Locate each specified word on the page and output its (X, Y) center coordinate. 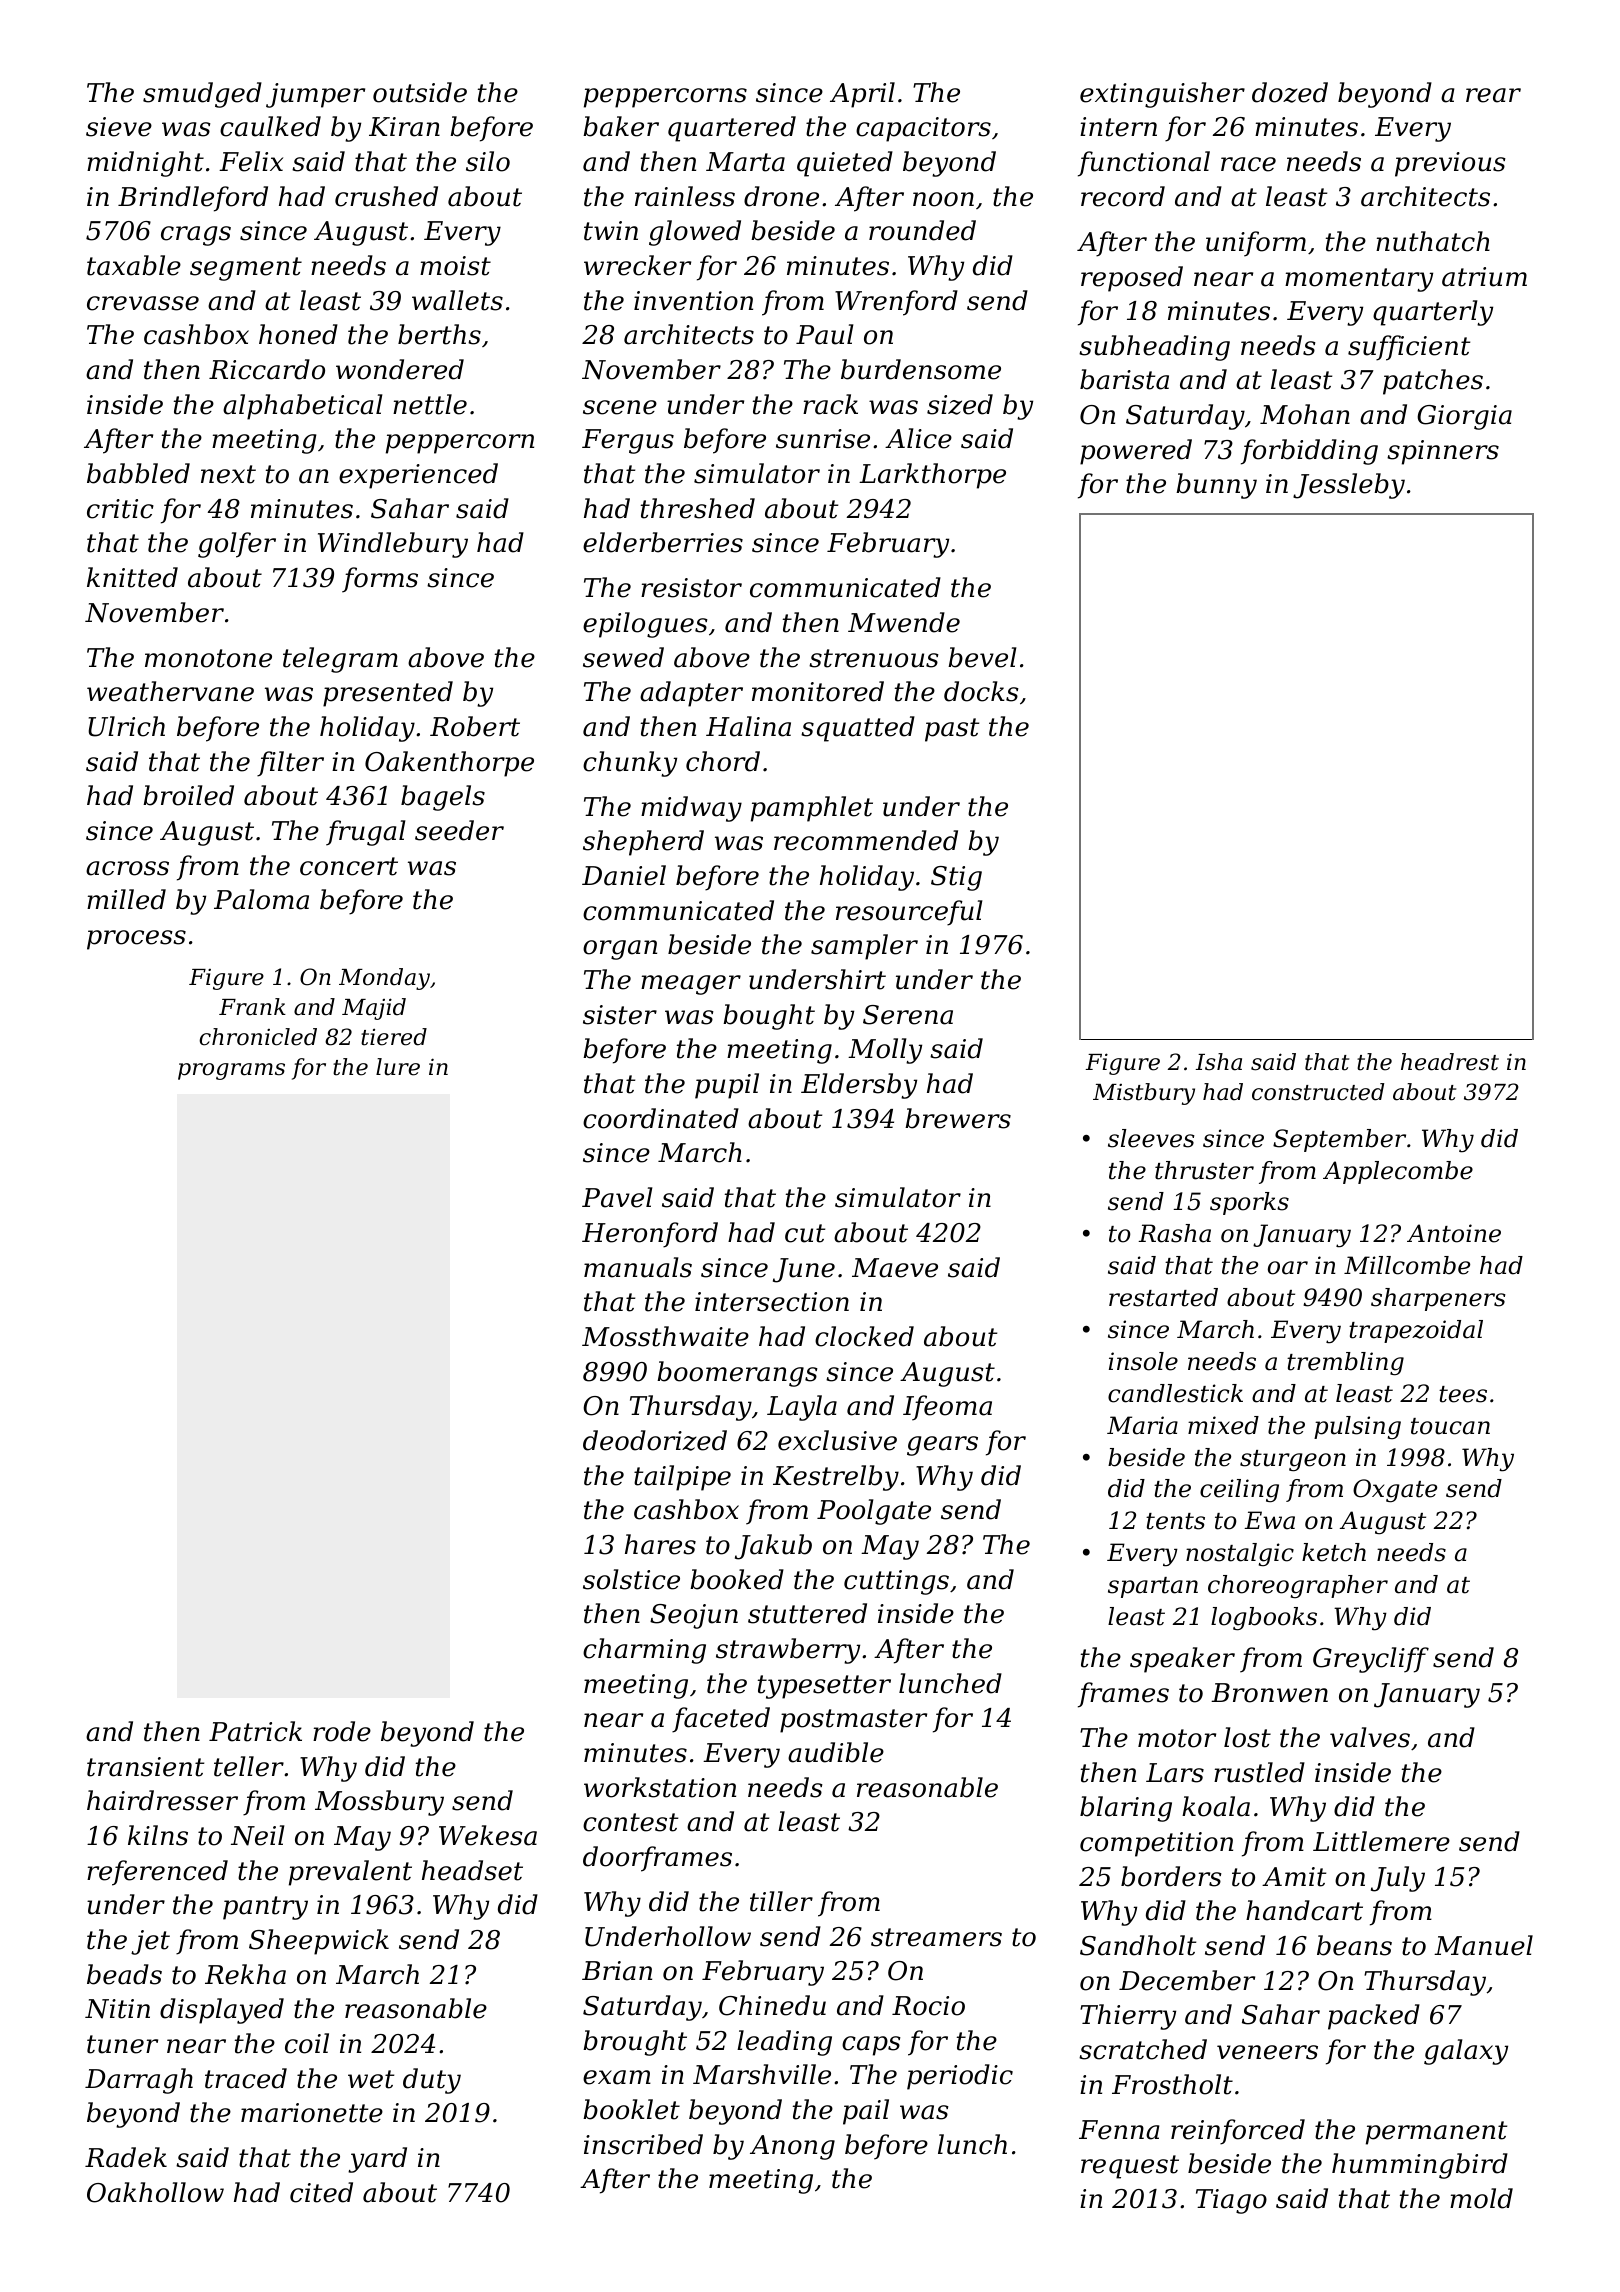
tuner (122, 2044)
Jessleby (1349, 486)
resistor (691, 588)
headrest (1450, 1062)
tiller (781, 1901)
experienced (418, 476)
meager (691, 985)
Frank (252, 1007)
